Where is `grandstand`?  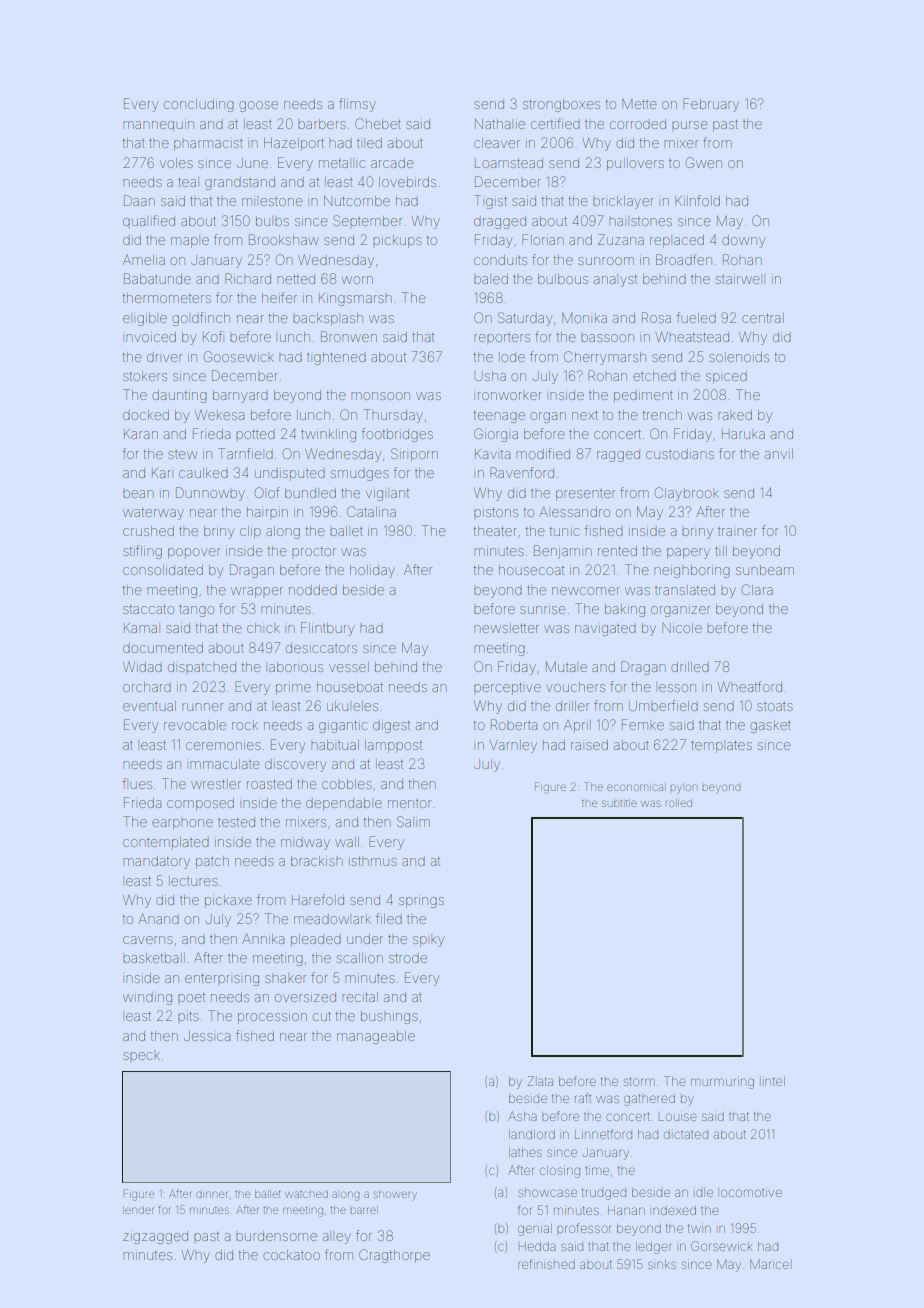 grandstand is located at coordinates (240, 183).
